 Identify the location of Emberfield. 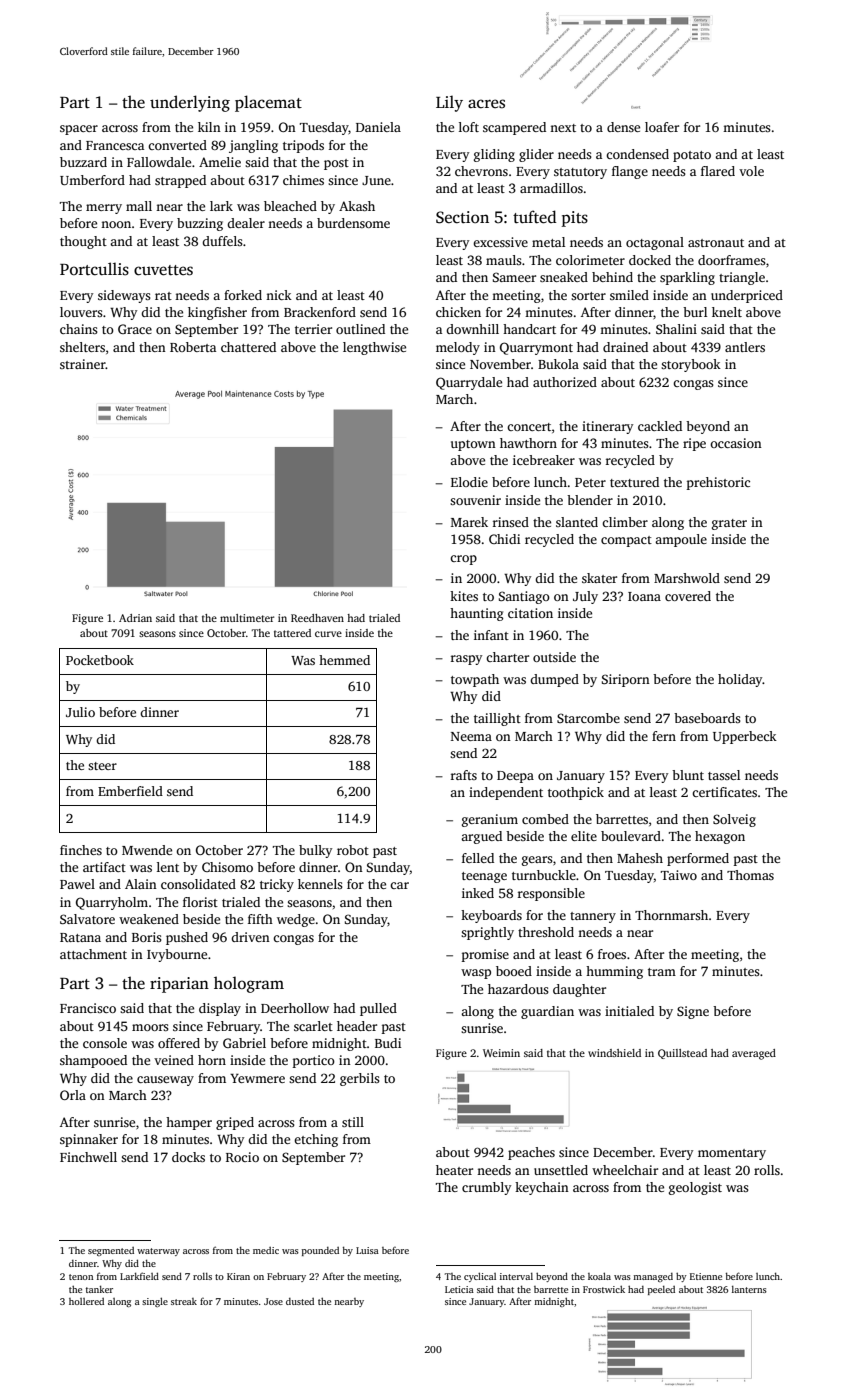
(130, 791).
